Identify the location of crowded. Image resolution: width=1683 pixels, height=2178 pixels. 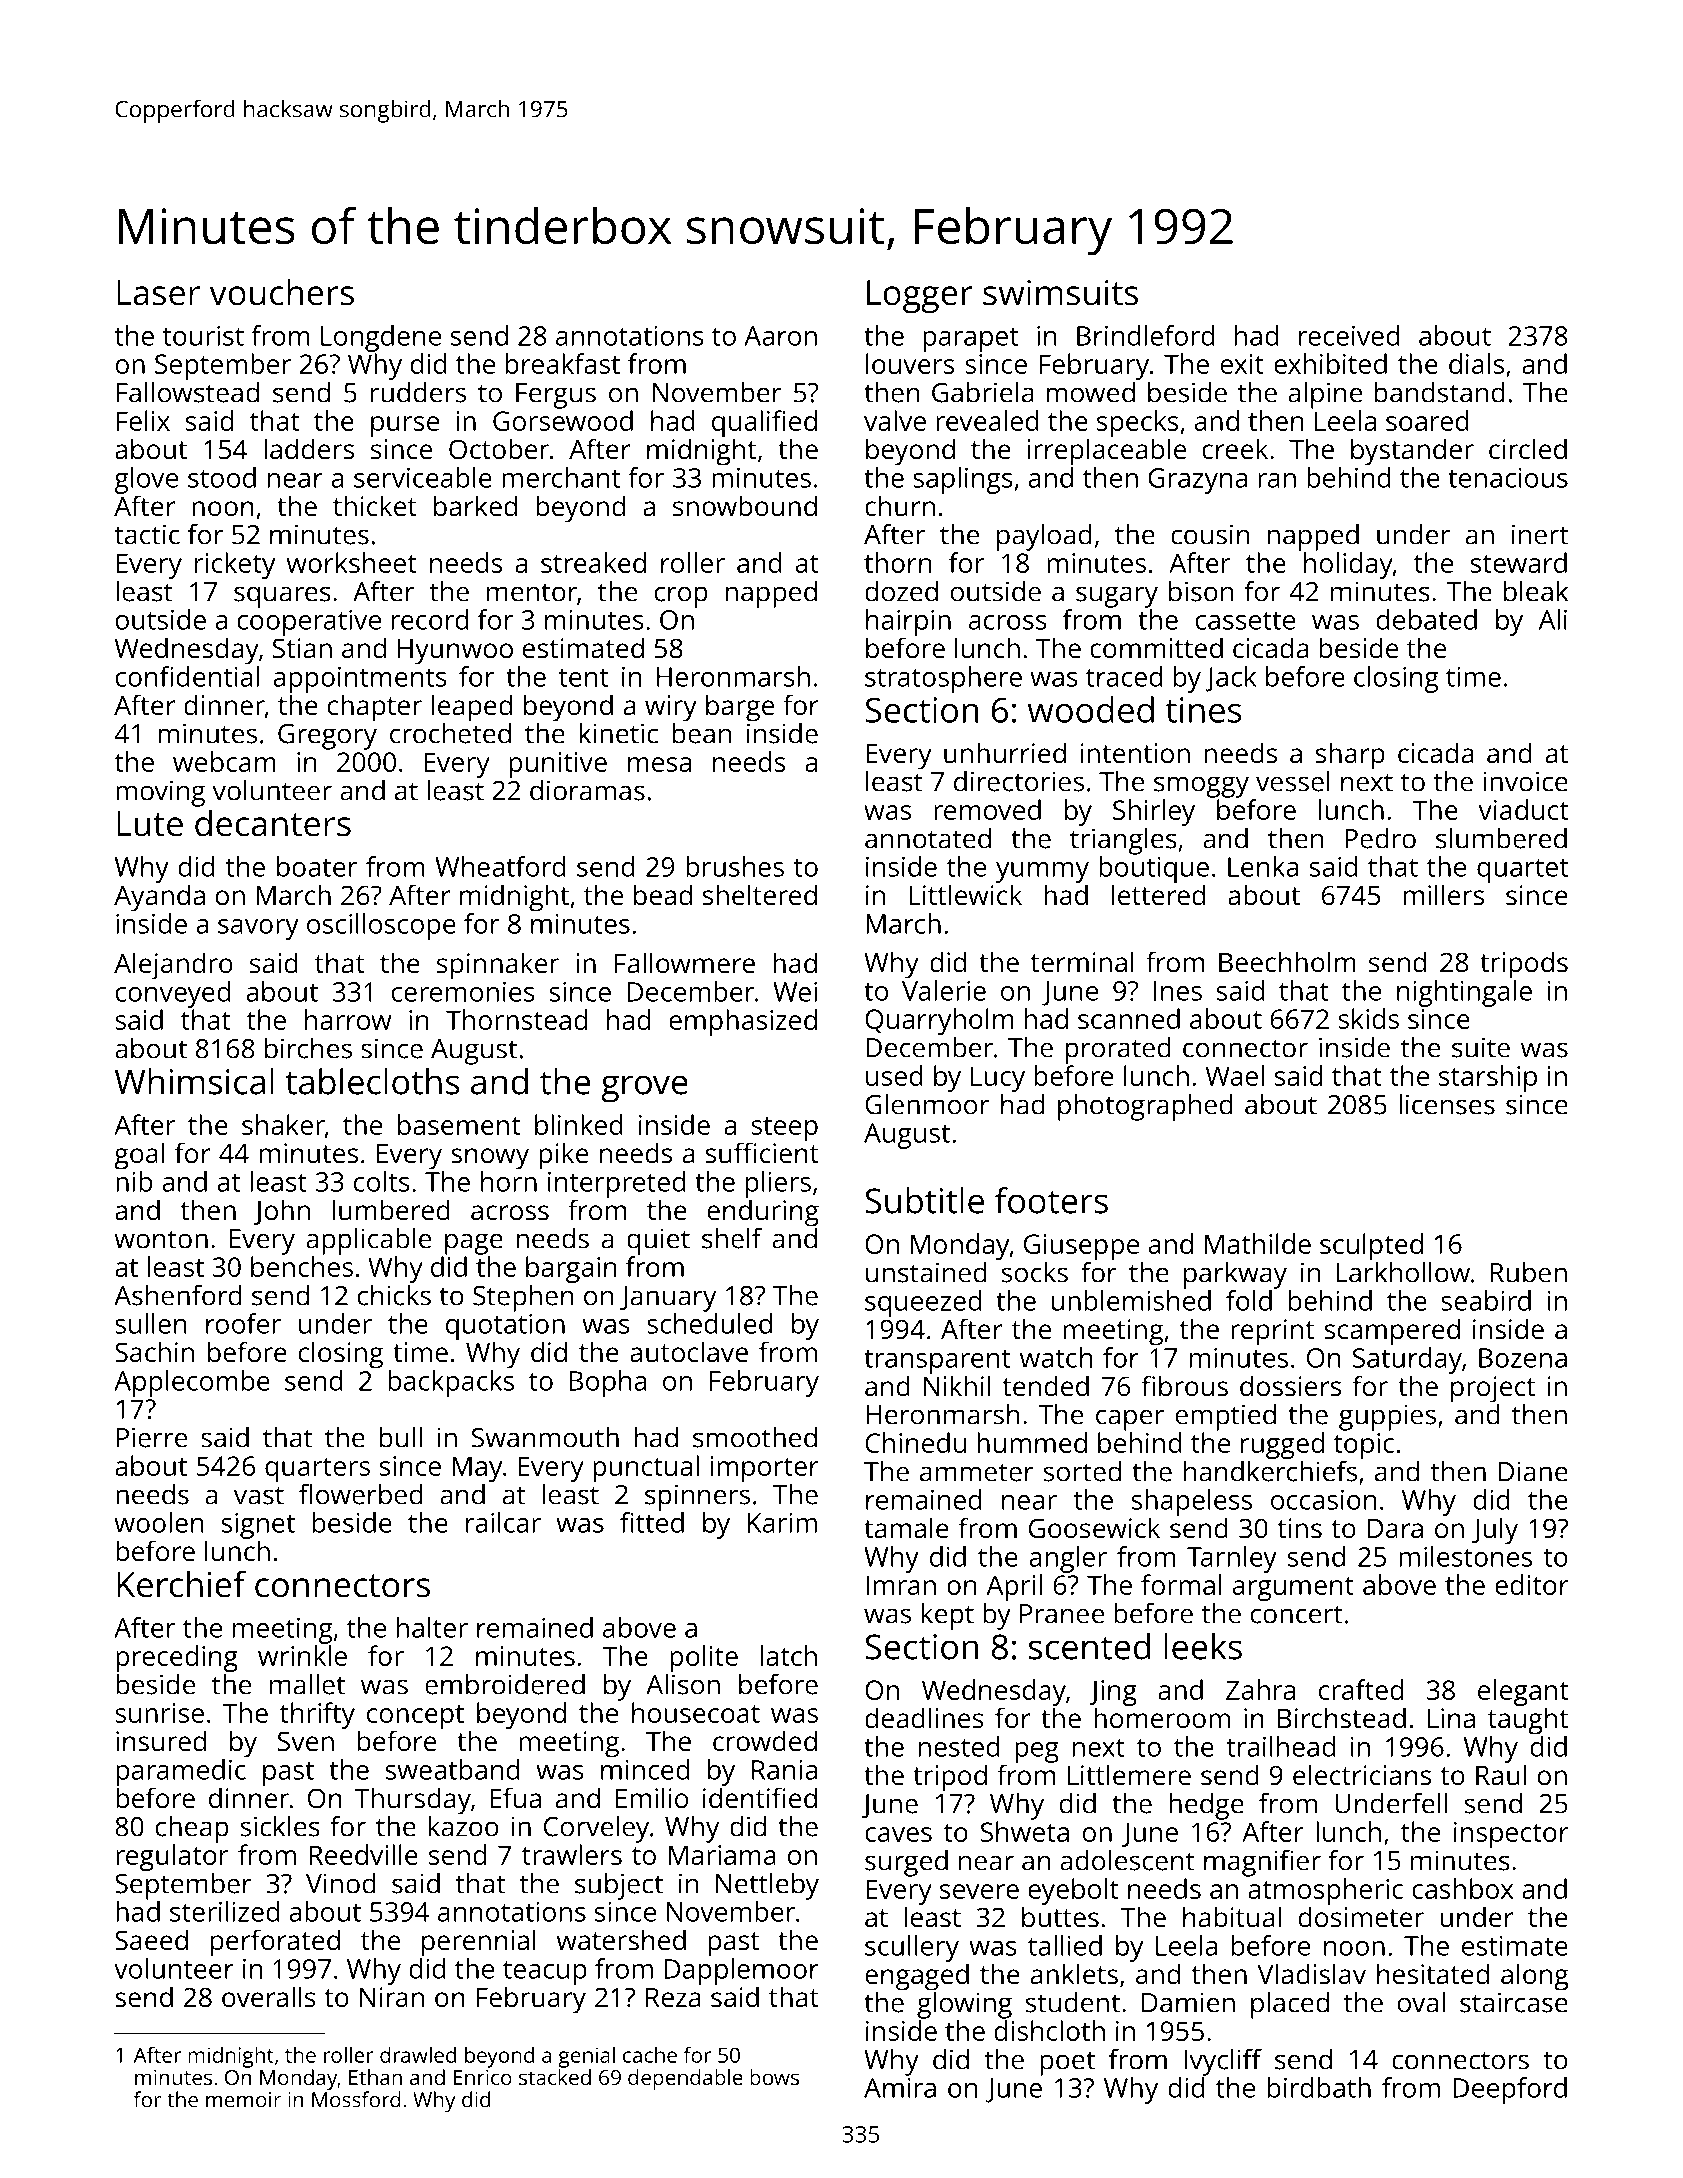
(765, 1740).
